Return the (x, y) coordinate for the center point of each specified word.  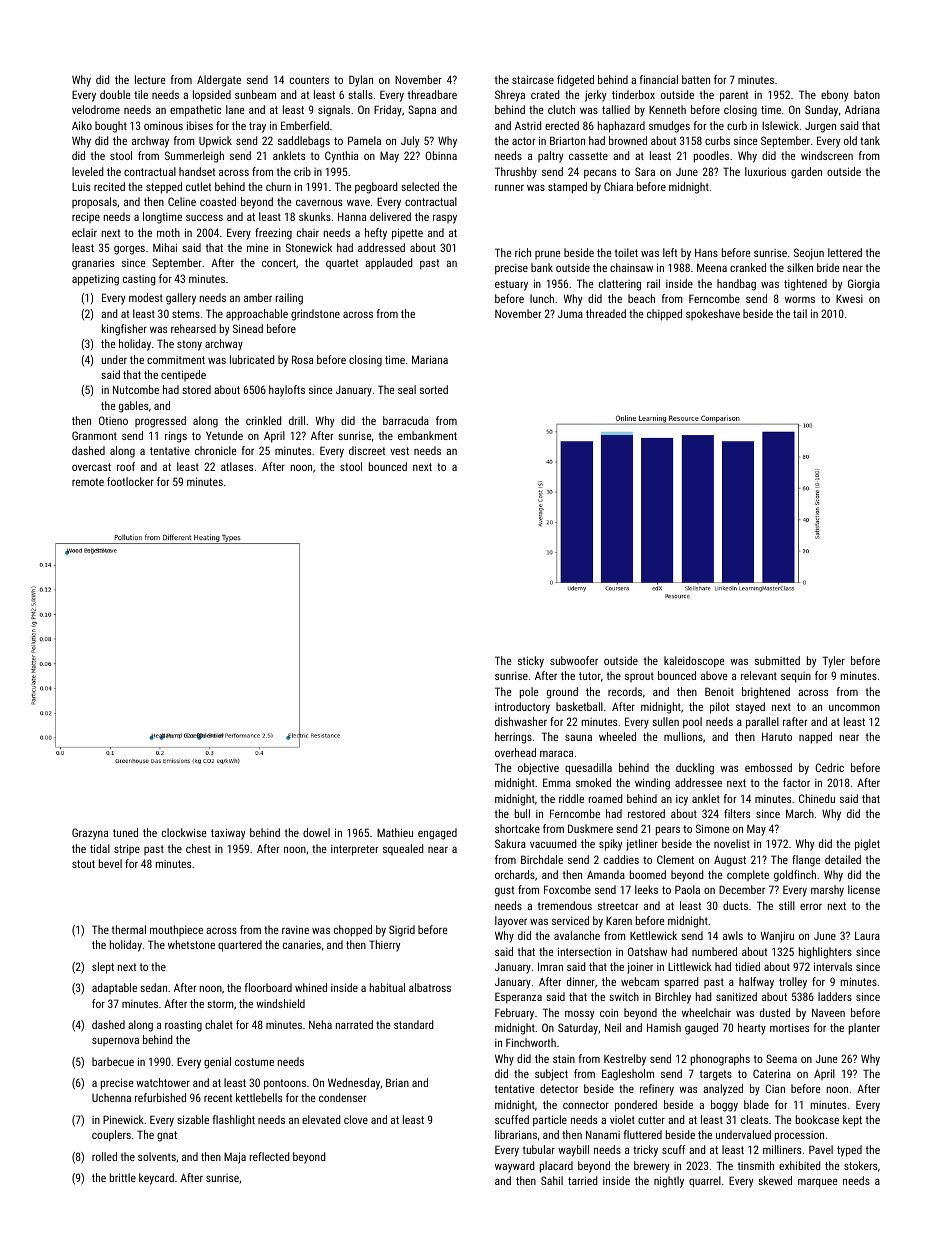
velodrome (96, 109)
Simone (713, 828)
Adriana (862, 109)
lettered (845, 252)
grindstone (315, 315)
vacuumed (553, 843)
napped (815, 738)
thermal (129, 929)
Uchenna (111, 1097)
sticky (531, 662)
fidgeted (575, 81)
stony (189, 345)
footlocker (130, 481)
